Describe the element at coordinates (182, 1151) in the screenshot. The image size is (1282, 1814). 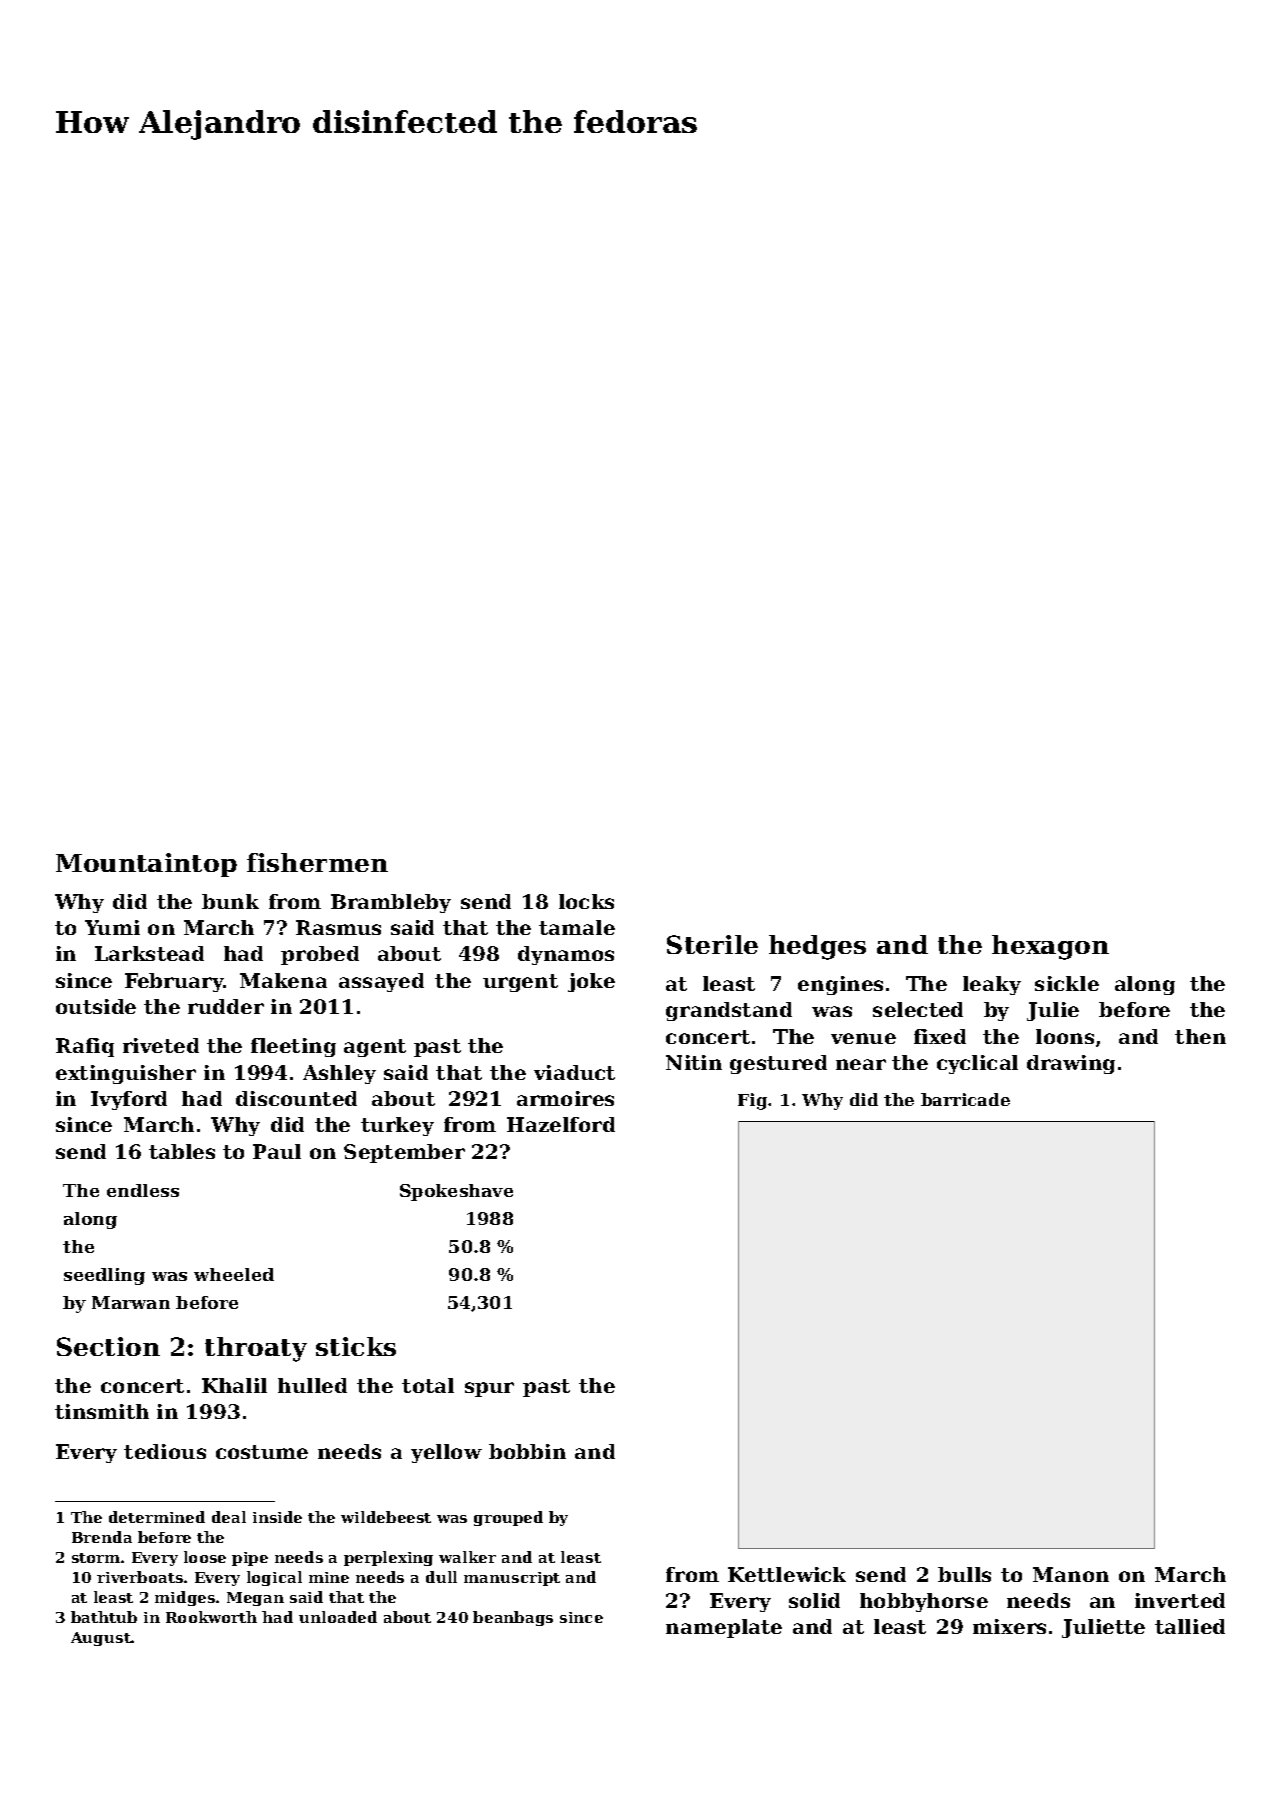
I see `tables` at that location.
